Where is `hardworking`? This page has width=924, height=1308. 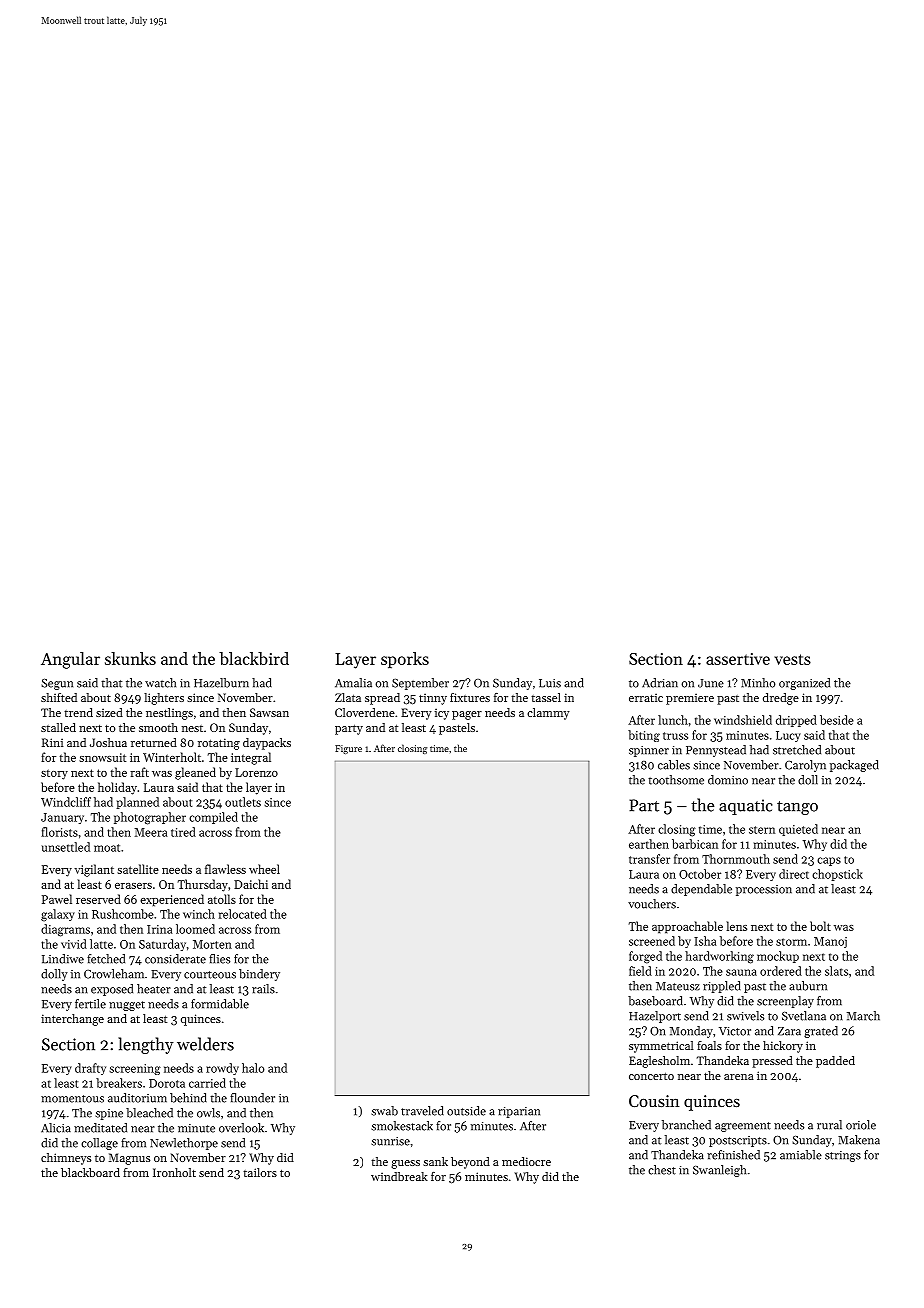 hardworking is located at coordinates (719, 957).
